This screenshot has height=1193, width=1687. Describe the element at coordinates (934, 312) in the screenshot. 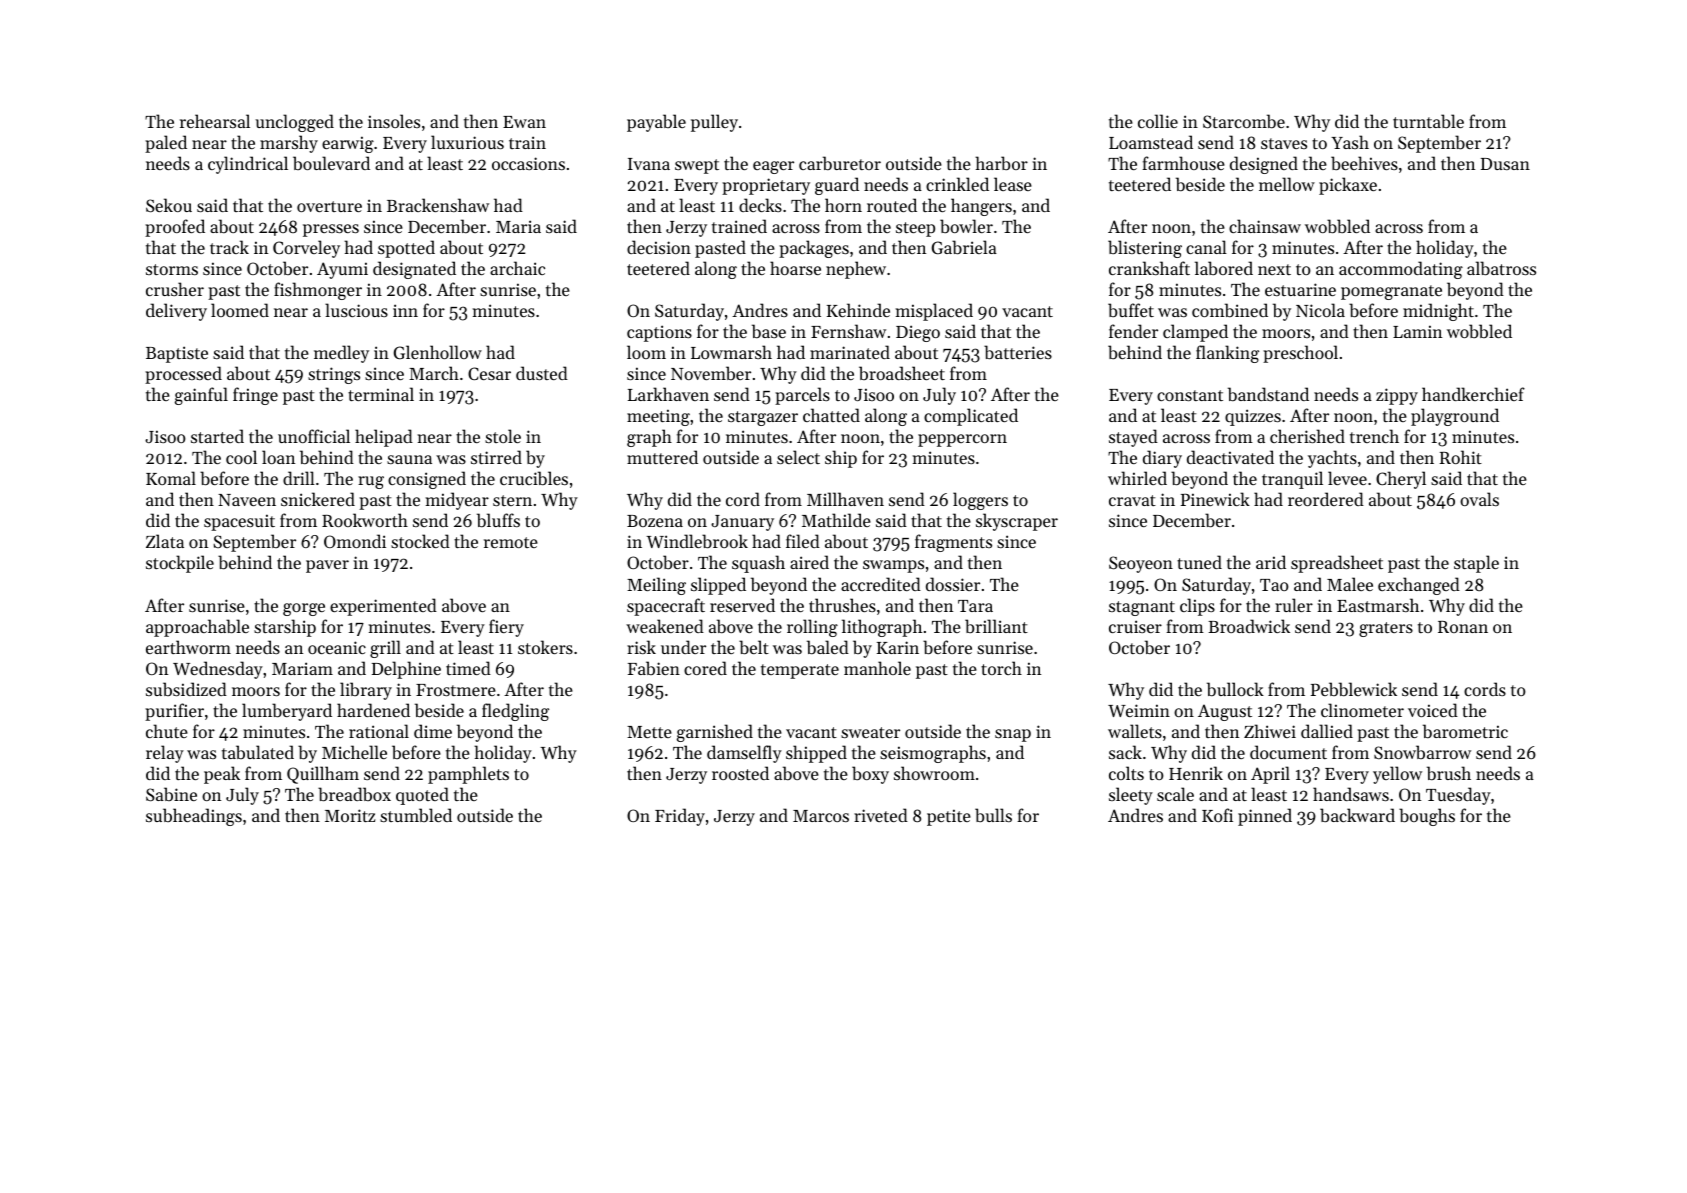

I see `misplaced` at that location.
